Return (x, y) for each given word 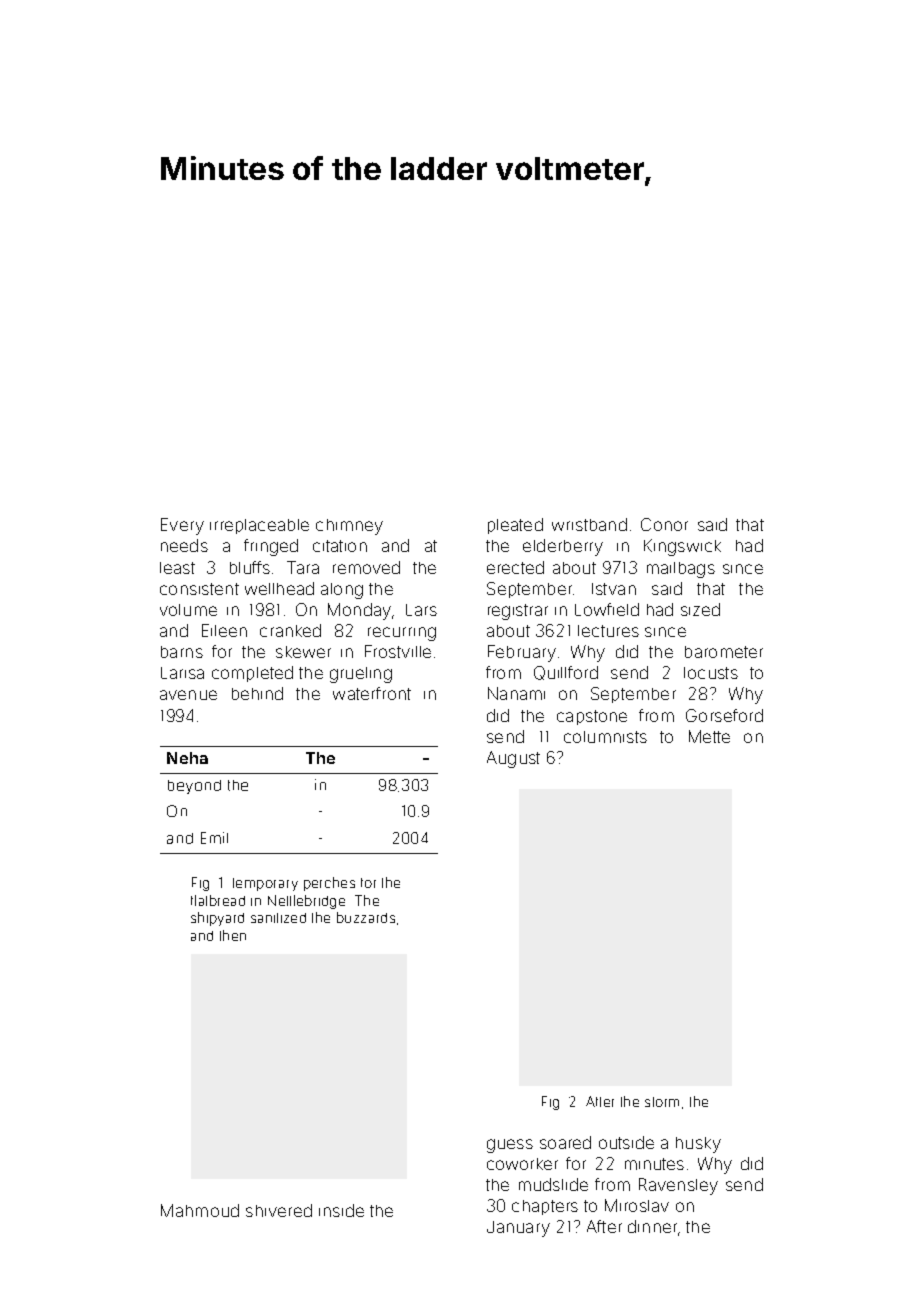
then (233, 935)
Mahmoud (200, 1210)
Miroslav (637, 1205)
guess (510, 1146)
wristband (589, 524)
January (518, 1229)
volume (188, 610)
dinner (652, 1226)
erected (515, 567)
